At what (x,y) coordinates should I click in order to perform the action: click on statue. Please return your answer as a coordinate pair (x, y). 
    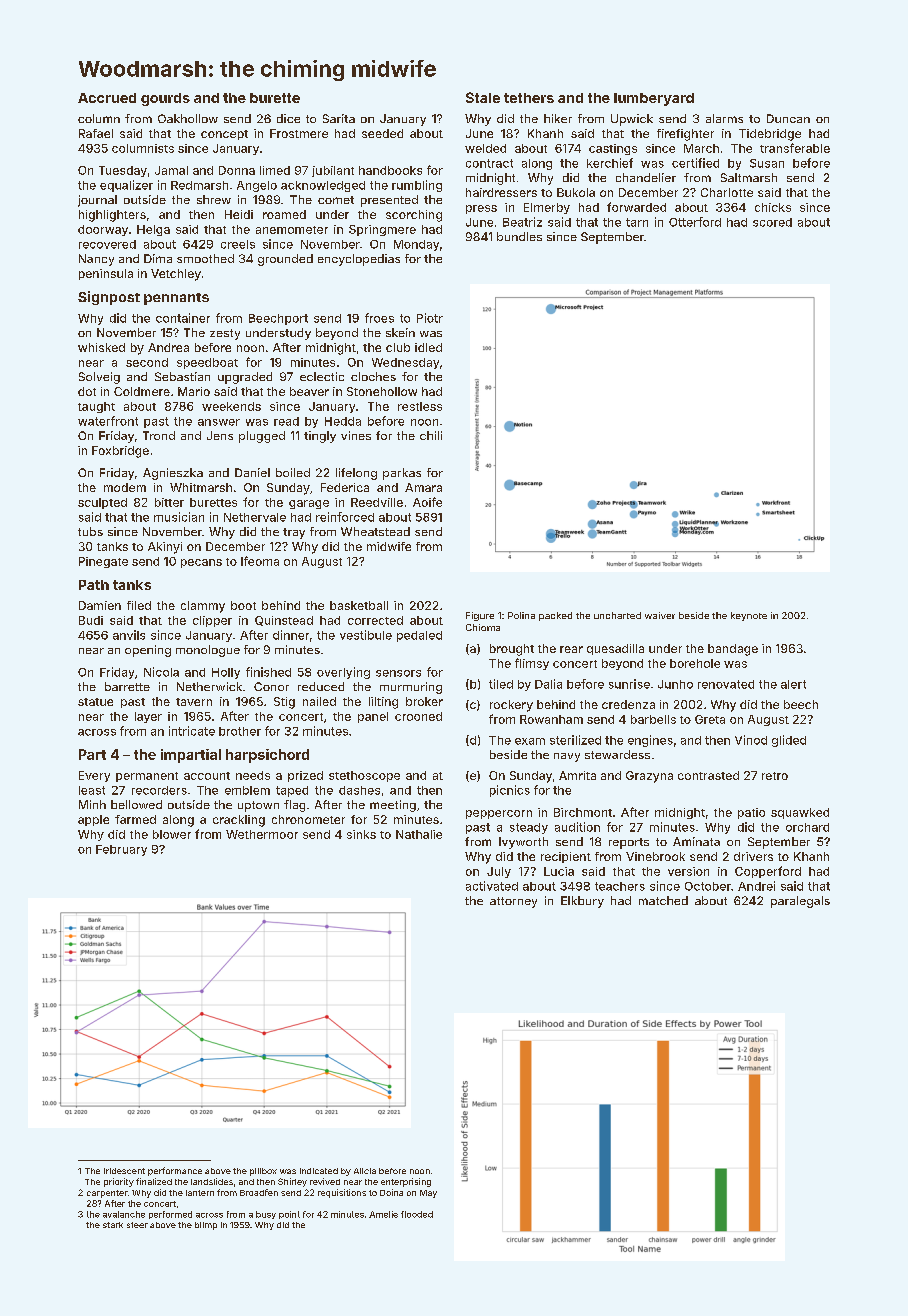
    Looking at the image, I should click on (95, 702).
